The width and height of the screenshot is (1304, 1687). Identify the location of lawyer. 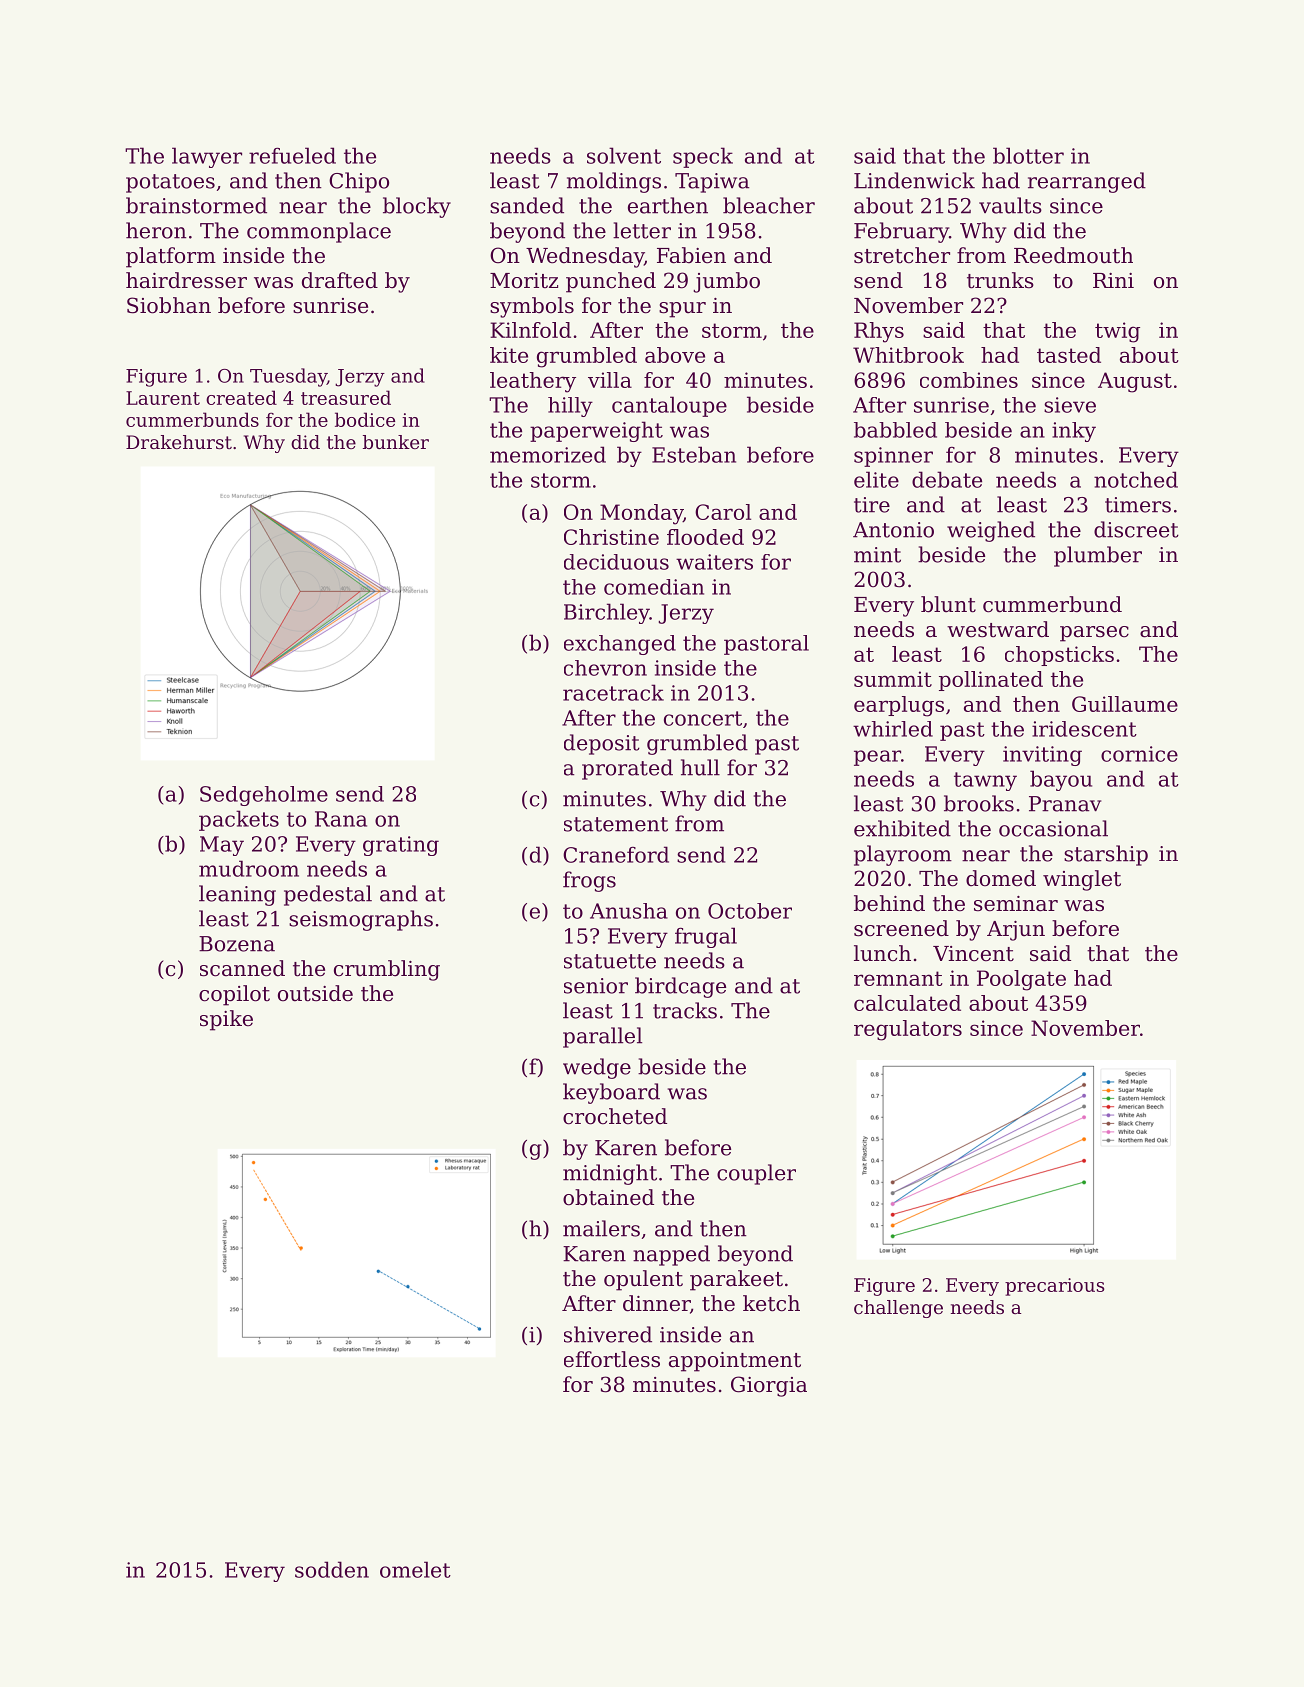
(207, 157).
